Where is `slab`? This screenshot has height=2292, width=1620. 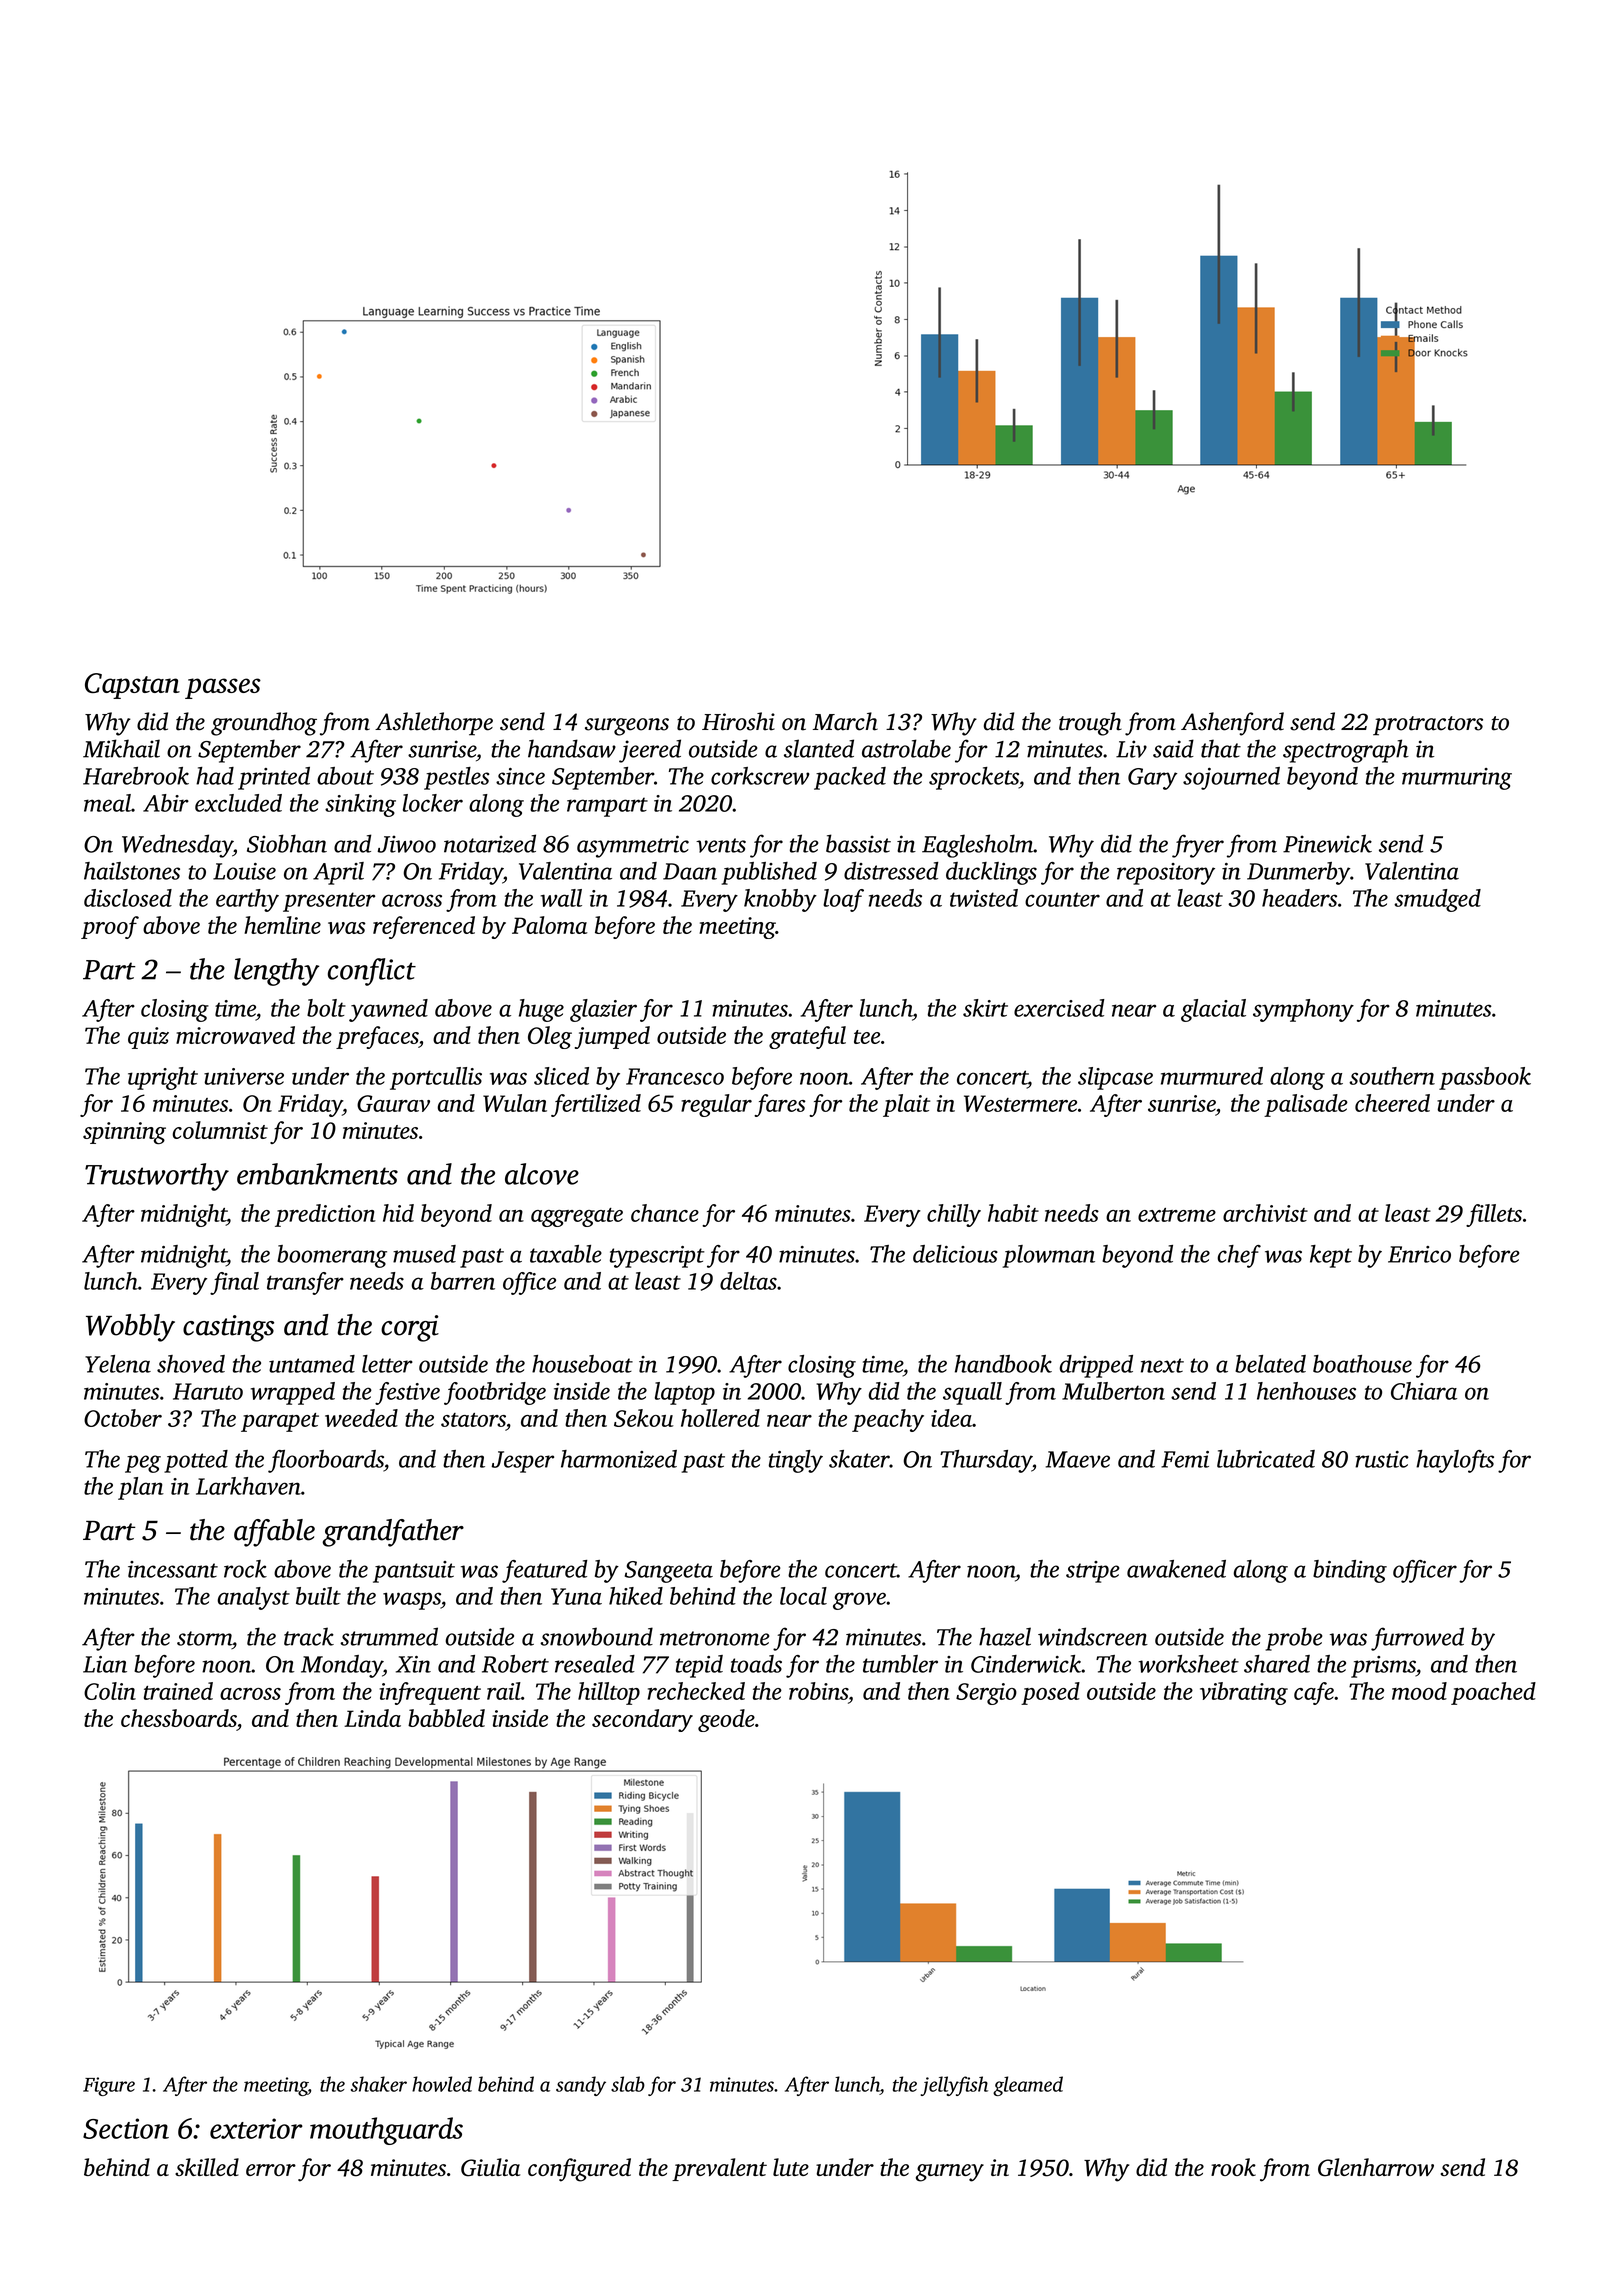
slab is located at coordinates (628, 2084).
